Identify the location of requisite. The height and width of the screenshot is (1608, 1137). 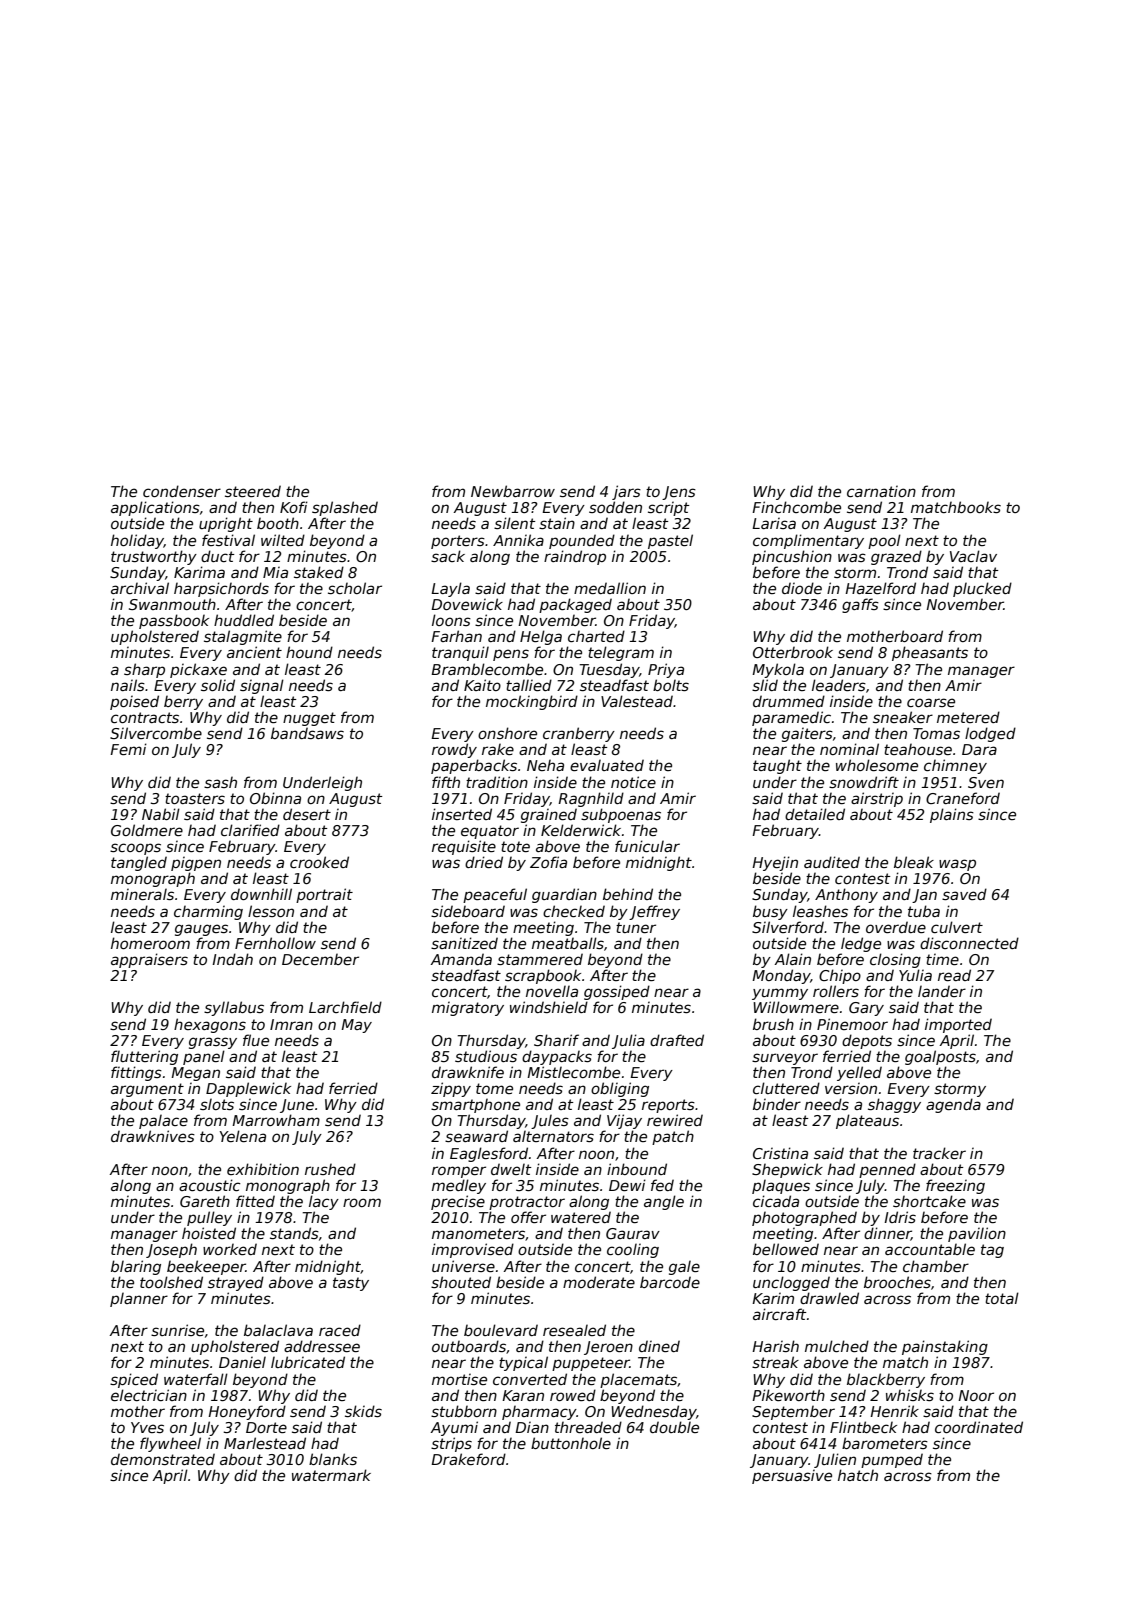
(464, 847).
